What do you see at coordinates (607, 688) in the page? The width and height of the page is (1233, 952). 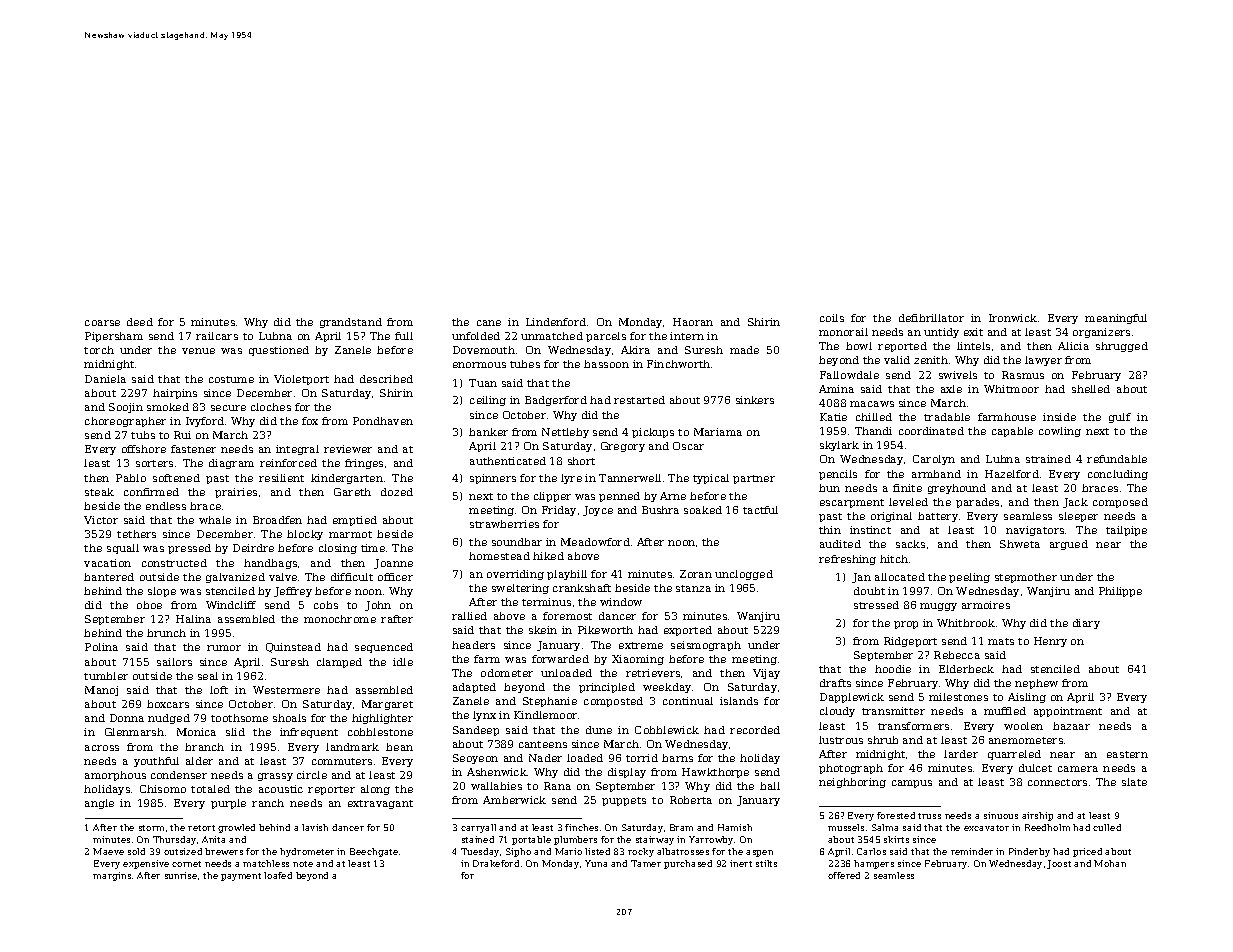 I see `principled` at bounding box center [607, 688].
